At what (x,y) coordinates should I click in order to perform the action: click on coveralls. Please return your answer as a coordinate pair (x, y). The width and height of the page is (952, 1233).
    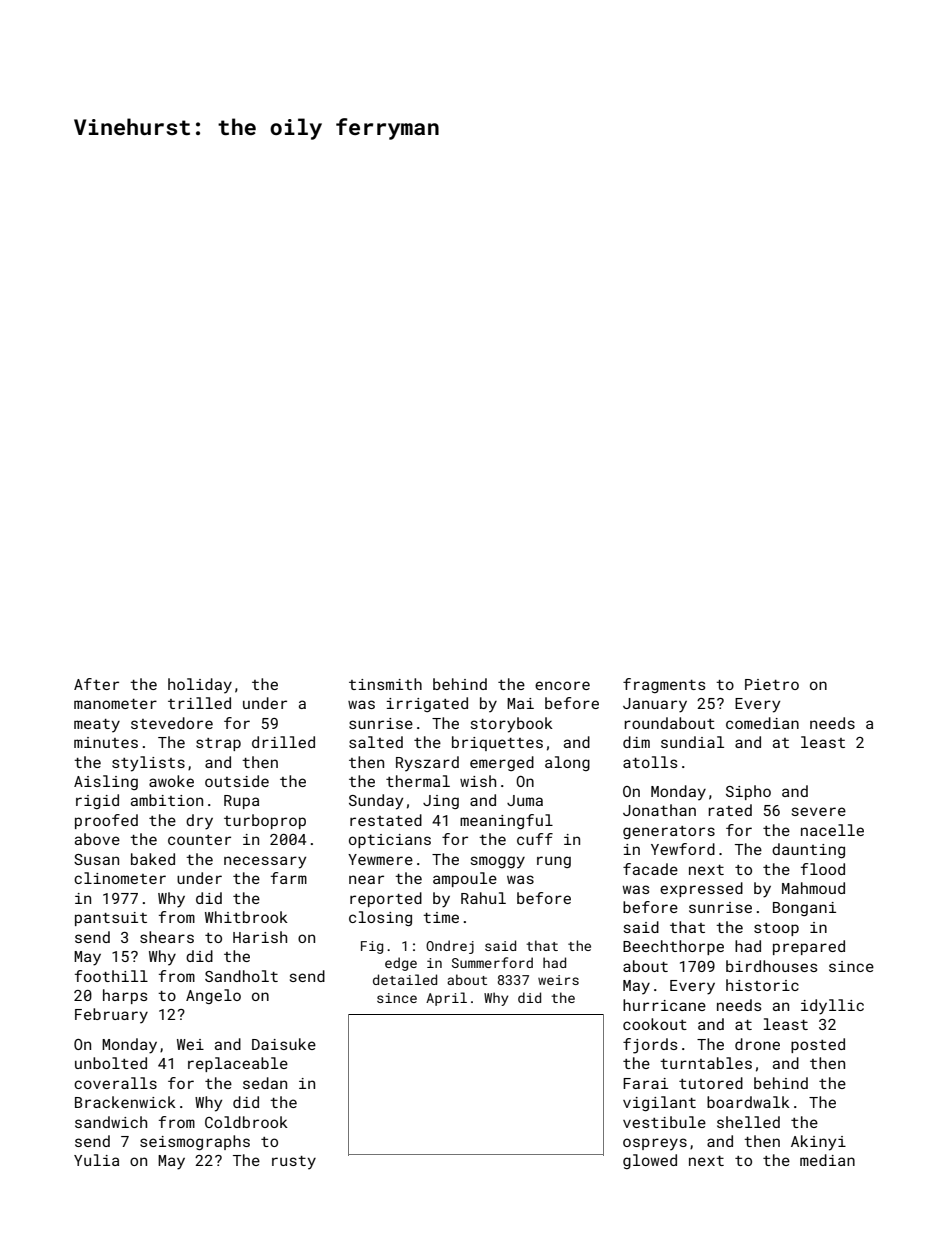
    Looking at the image, I should click on (115, 1083).
